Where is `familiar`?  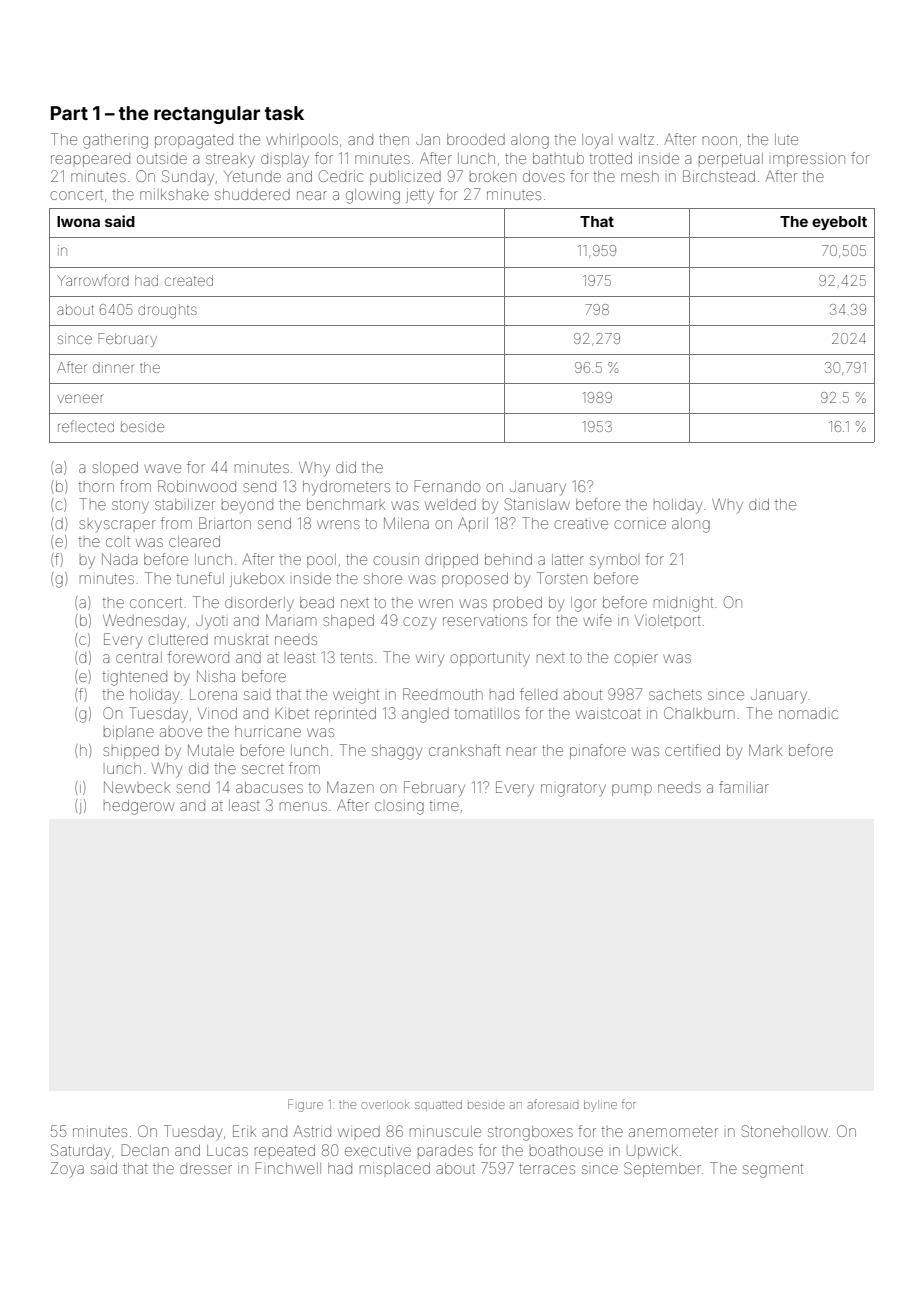
familiar is located at coordinates (744, 787).
